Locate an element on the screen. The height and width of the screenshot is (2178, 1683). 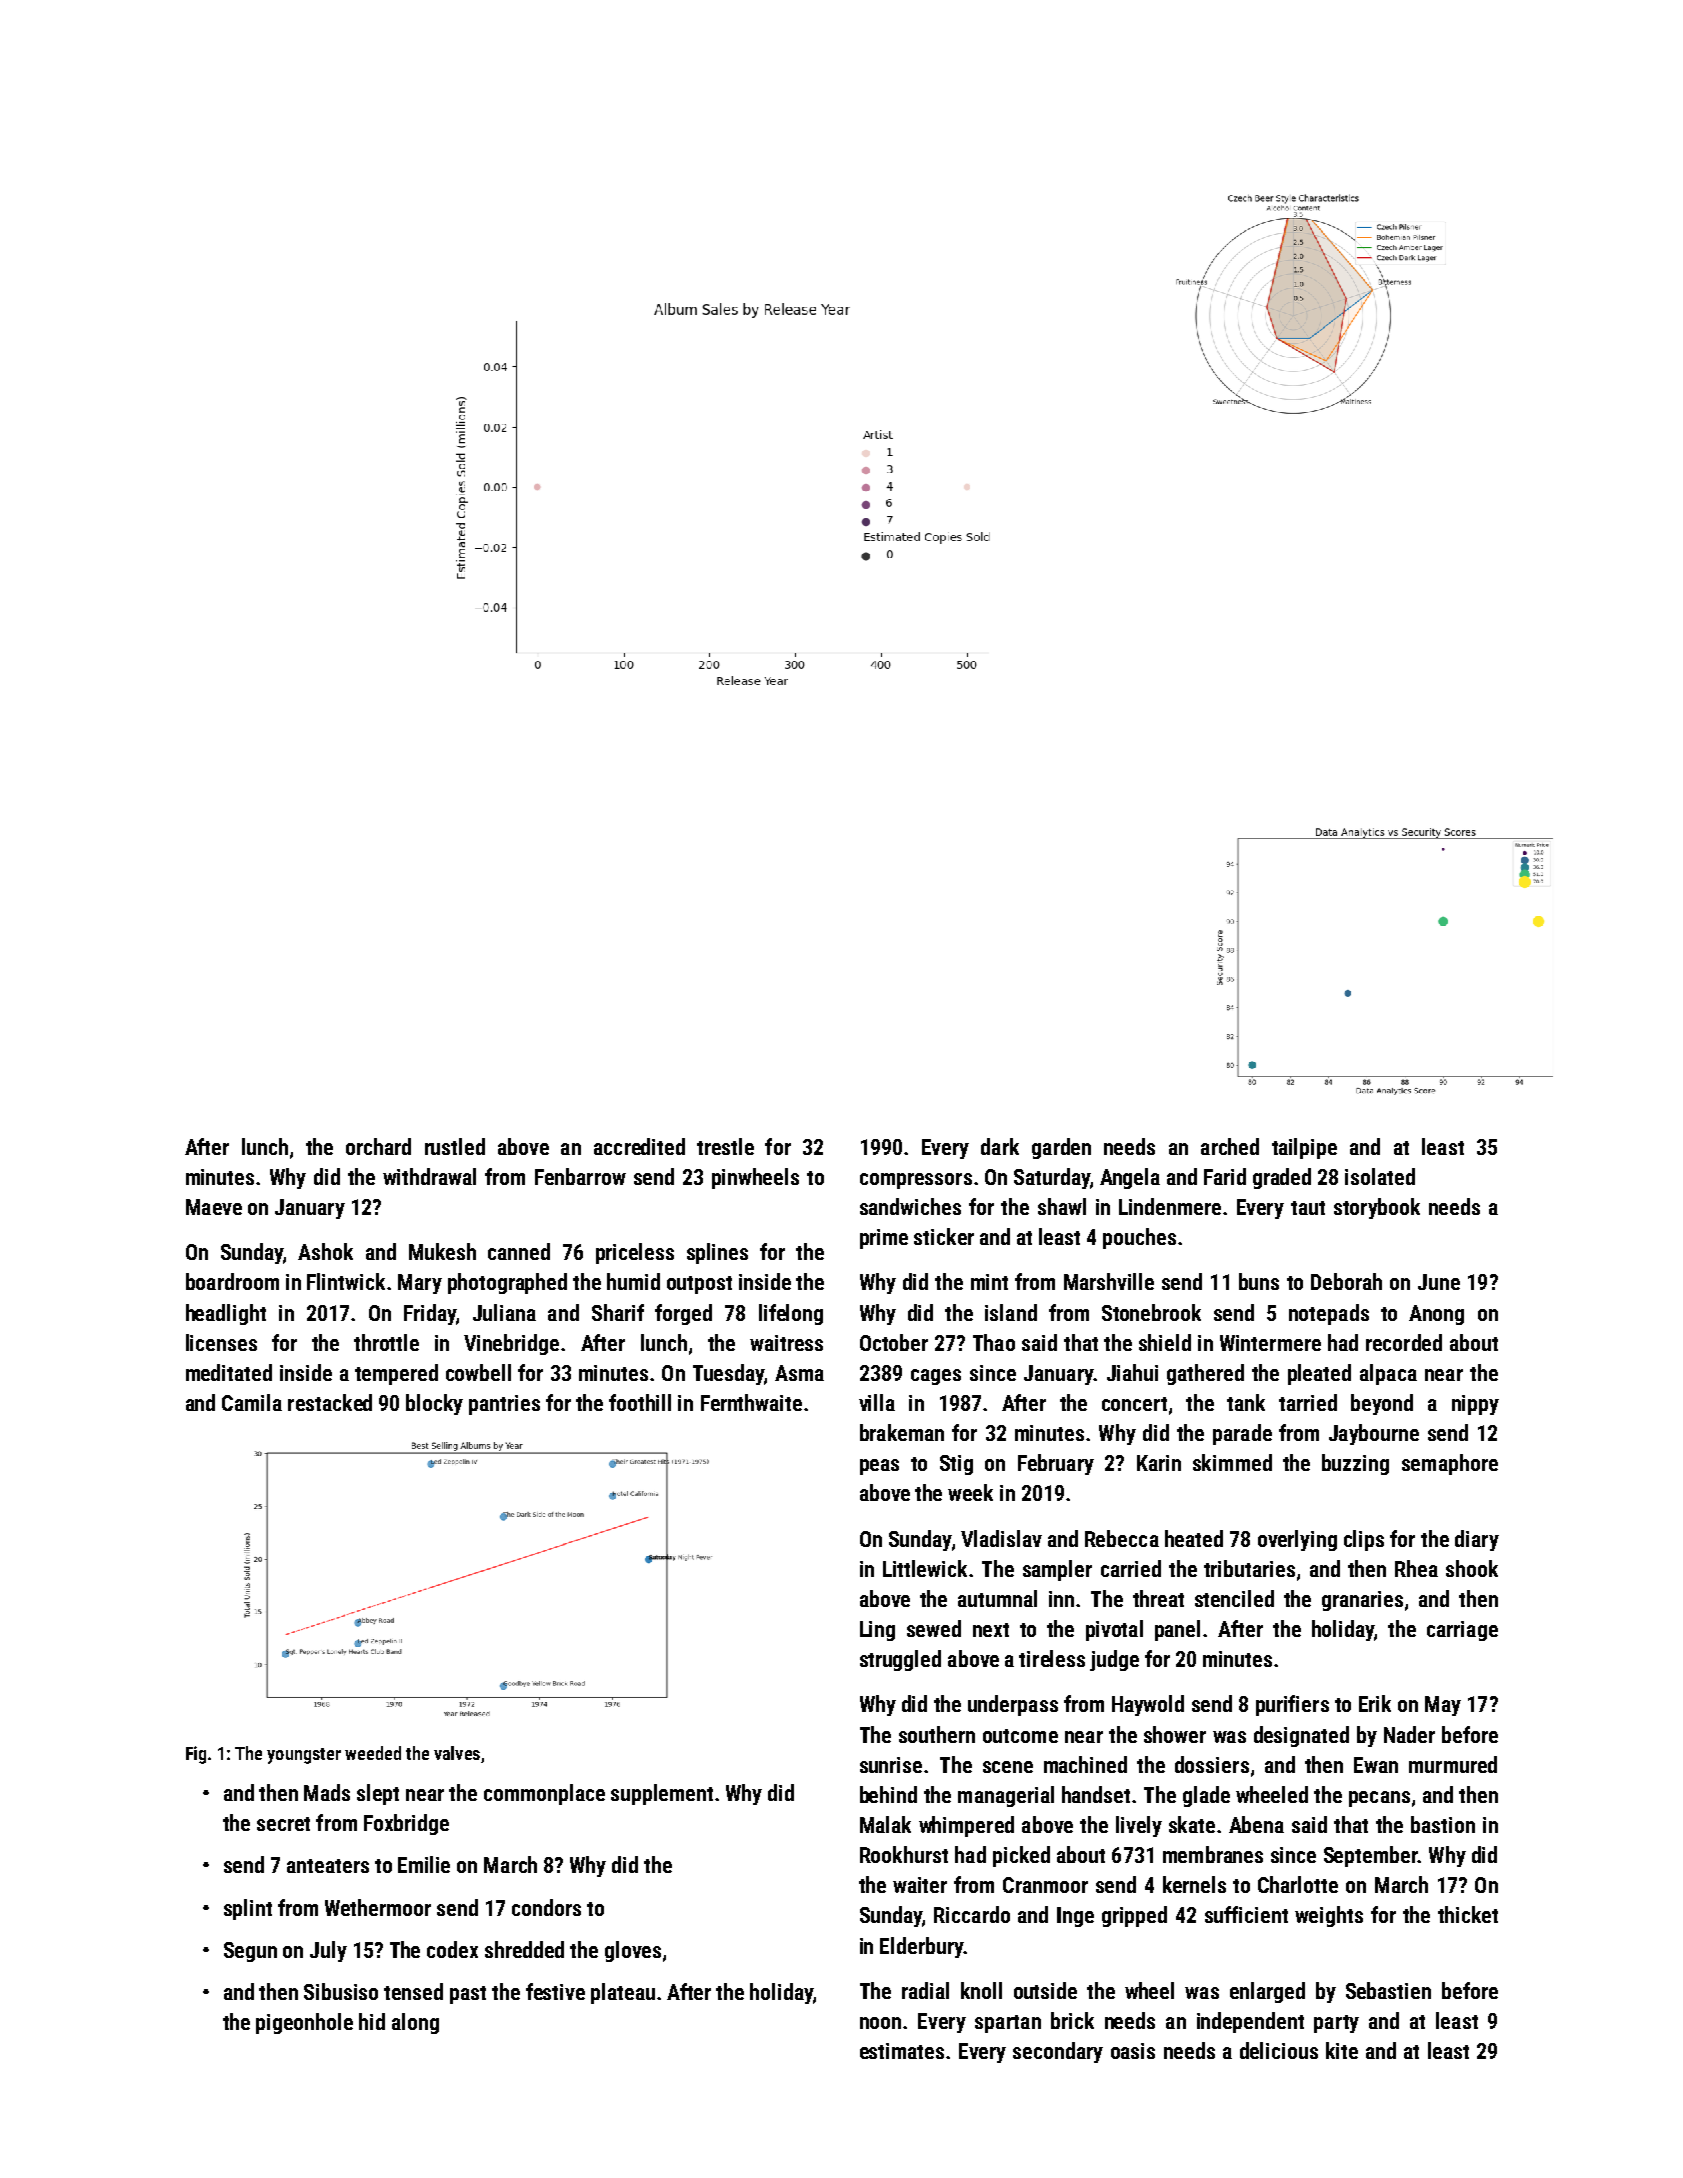
tarried is located at coordinates (1308, 1402).
